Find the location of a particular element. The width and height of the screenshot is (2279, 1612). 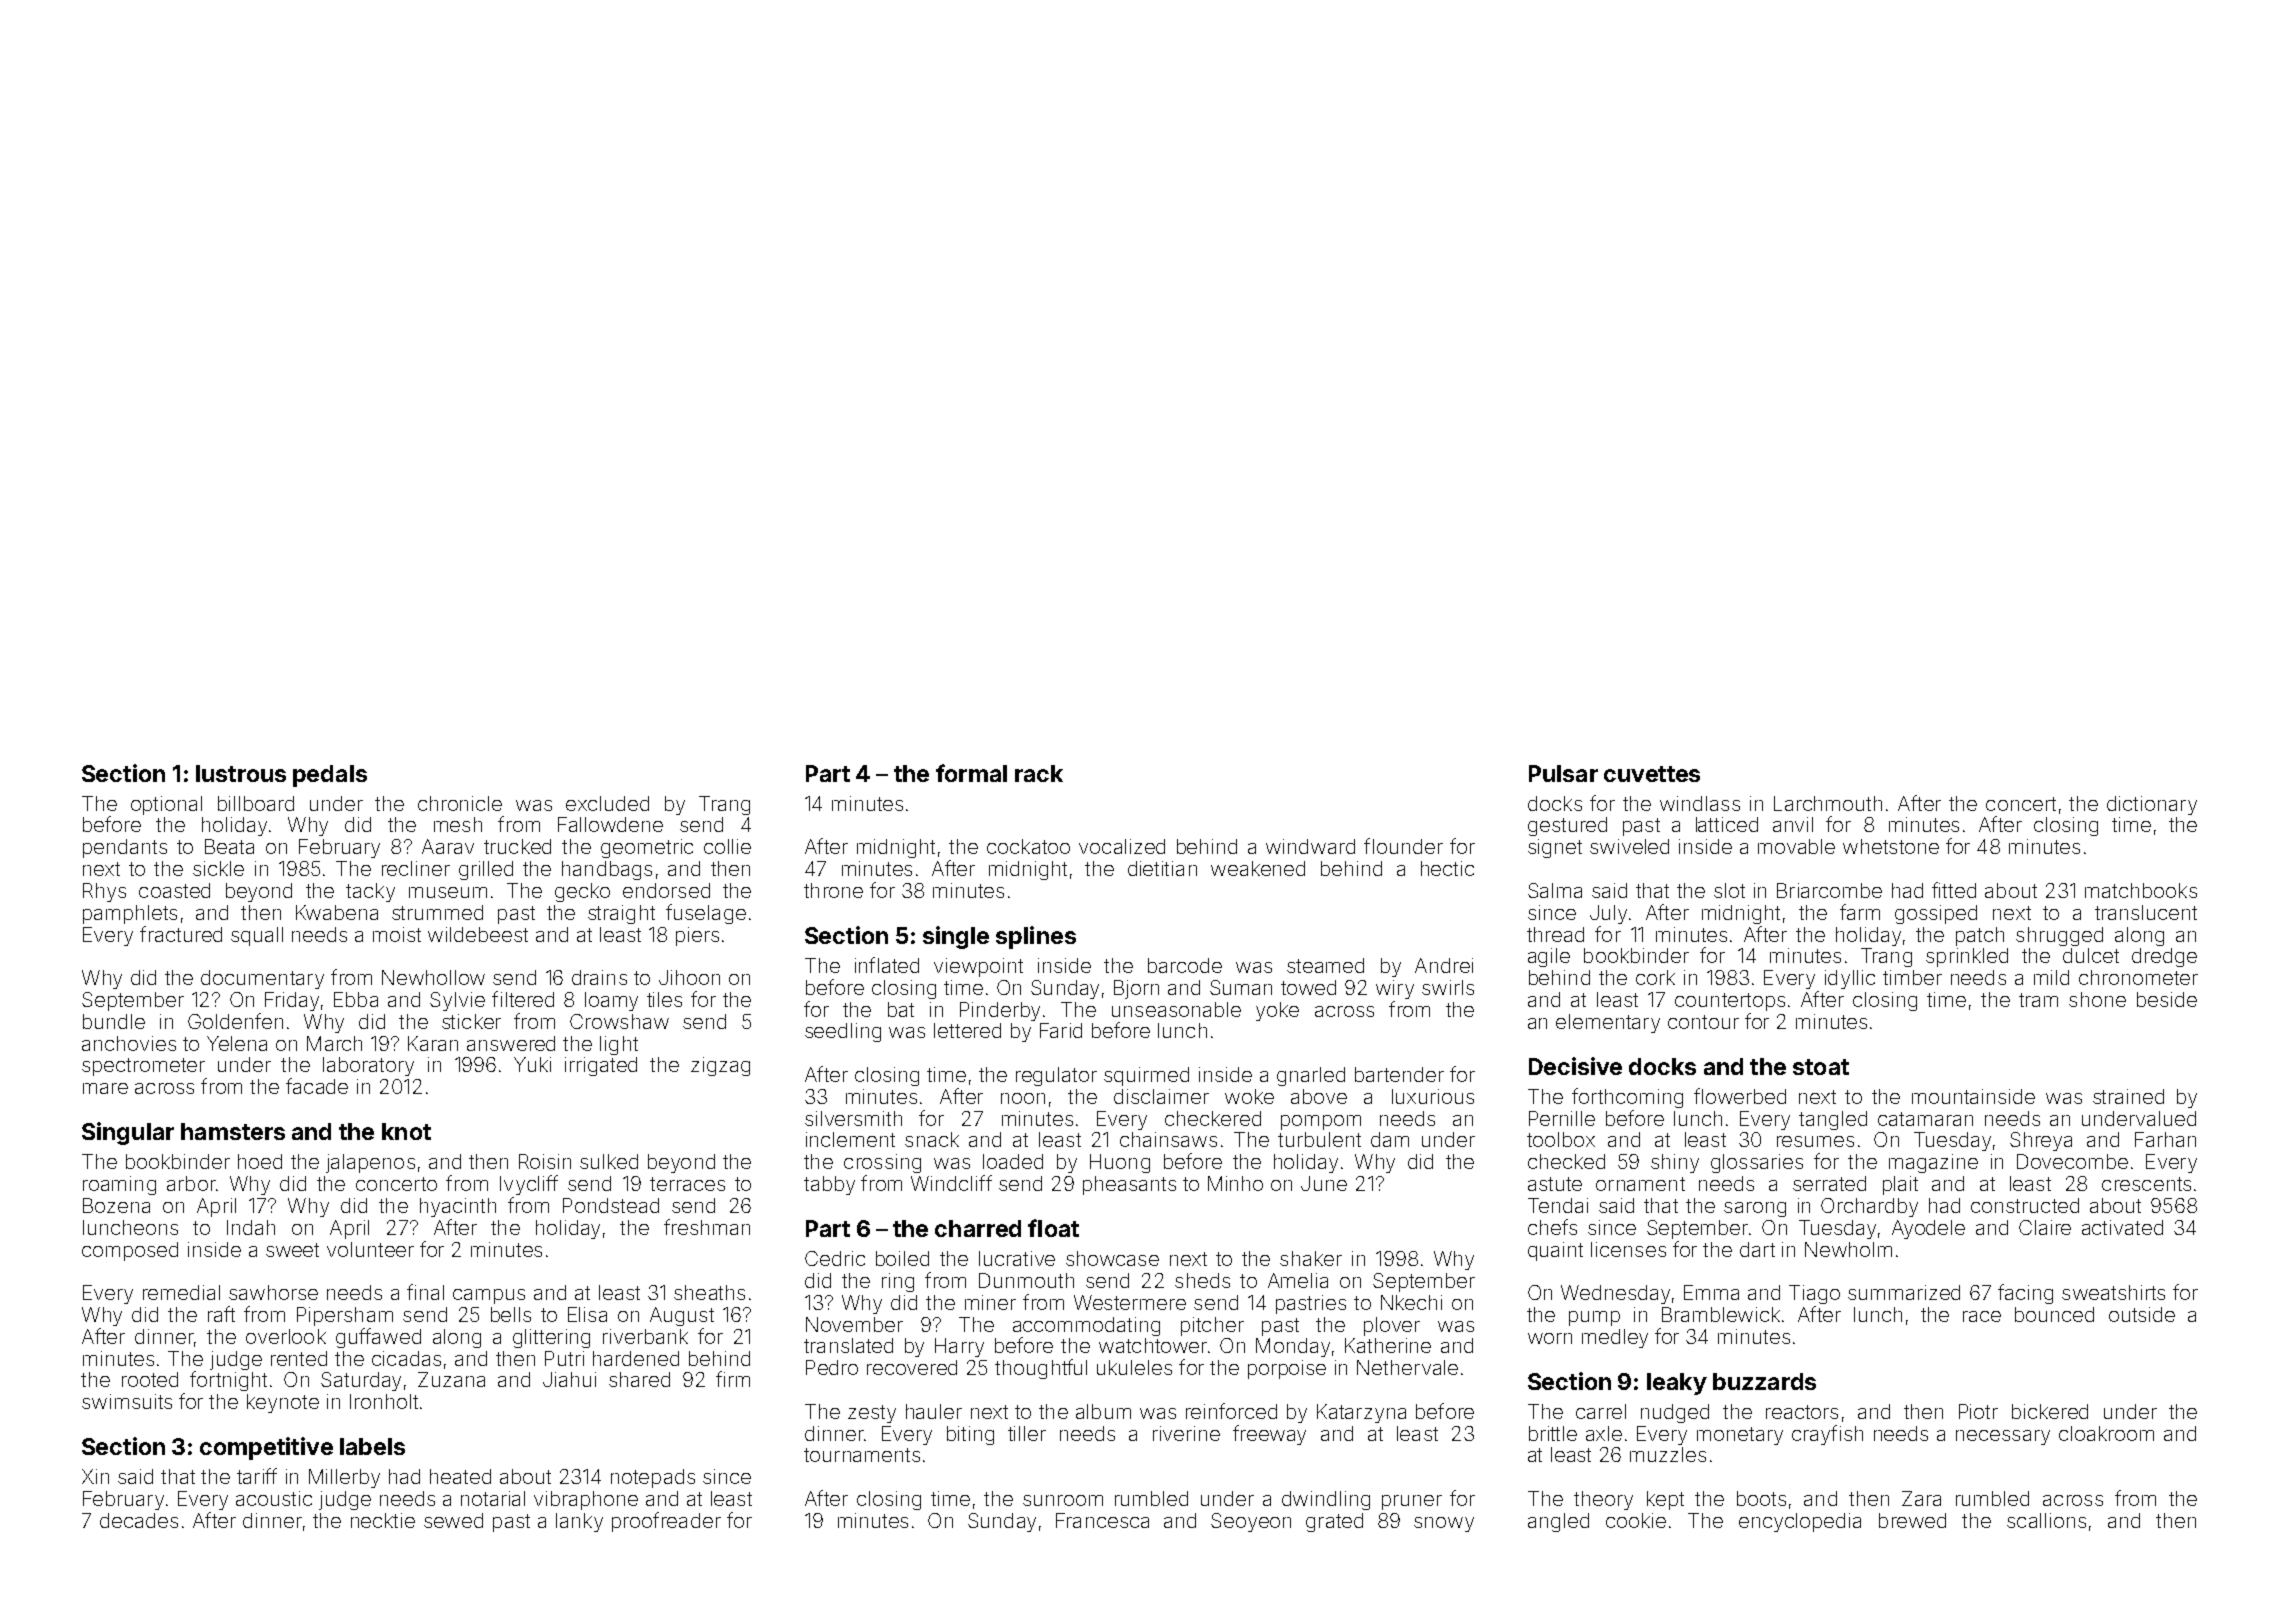

farm is located at coordinates (1860, 912).
